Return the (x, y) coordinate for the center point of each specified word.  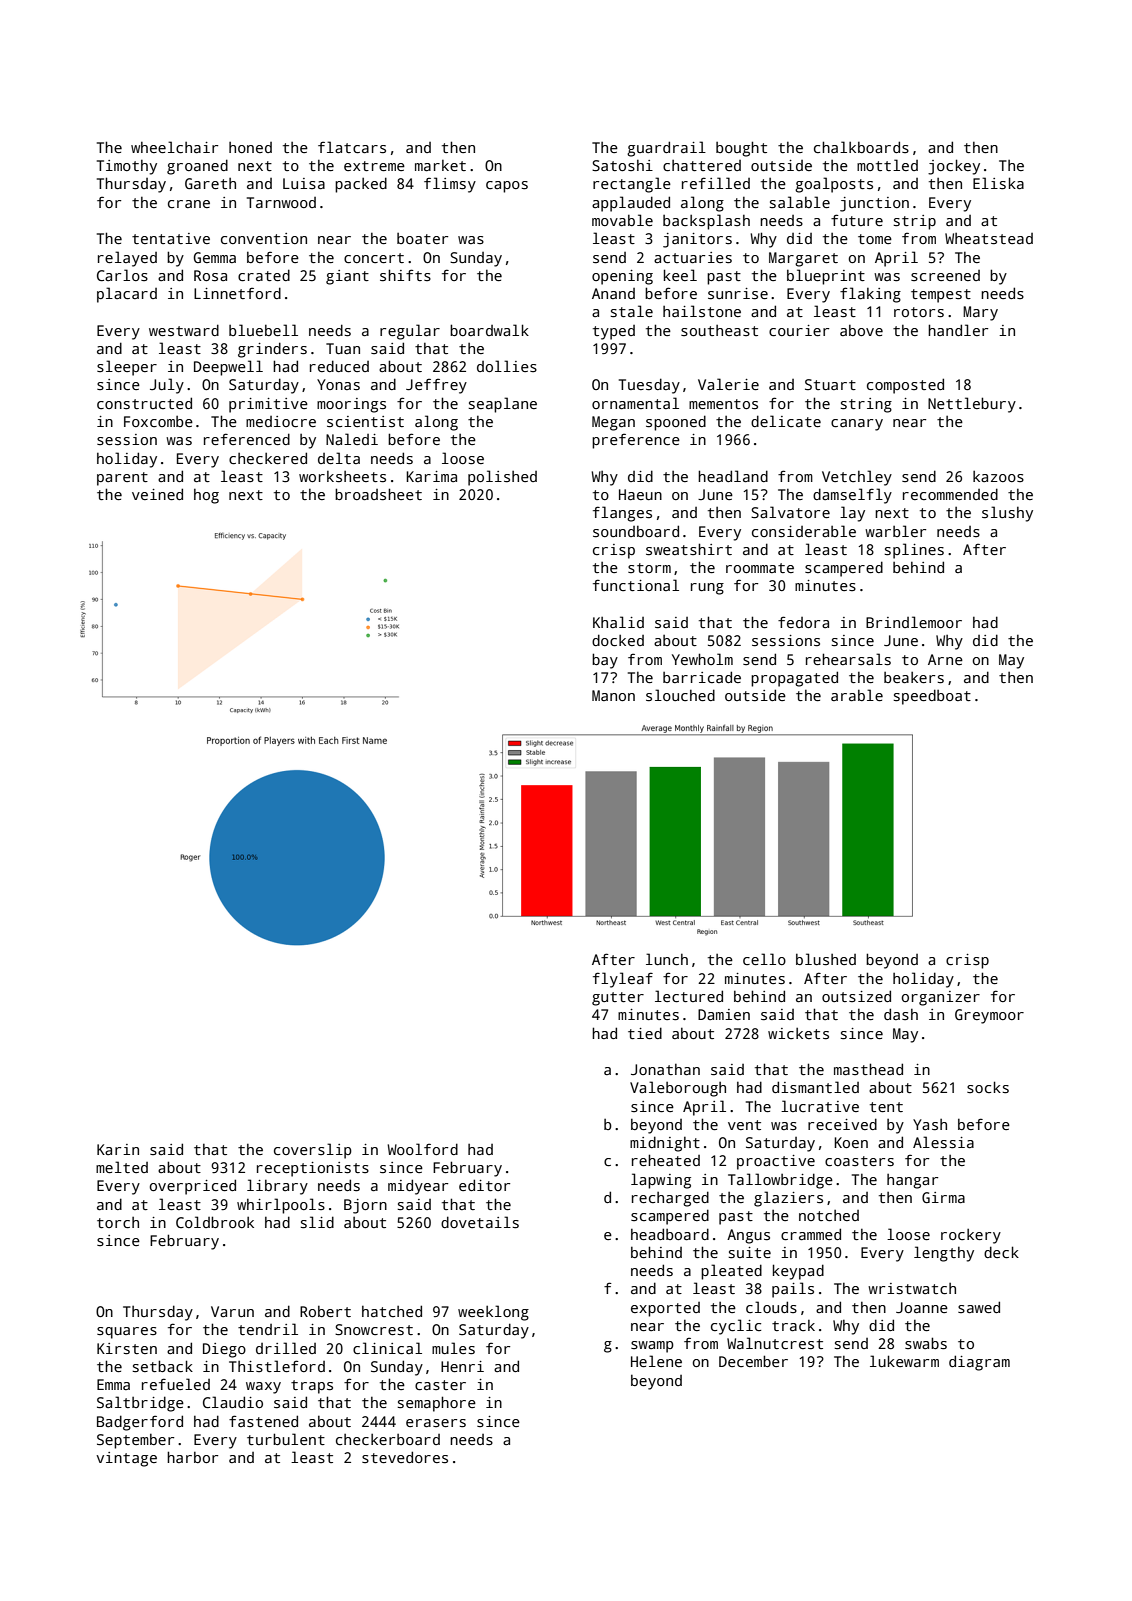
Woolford (422, 1149)
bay (605, 661)
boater (422, 238)
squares (127, 1333)
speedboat (932, 697)
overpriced (193, 1187)
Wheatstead (989, 238)
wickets (798, 1033)
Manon (613, 695)
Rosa (210, 275)
